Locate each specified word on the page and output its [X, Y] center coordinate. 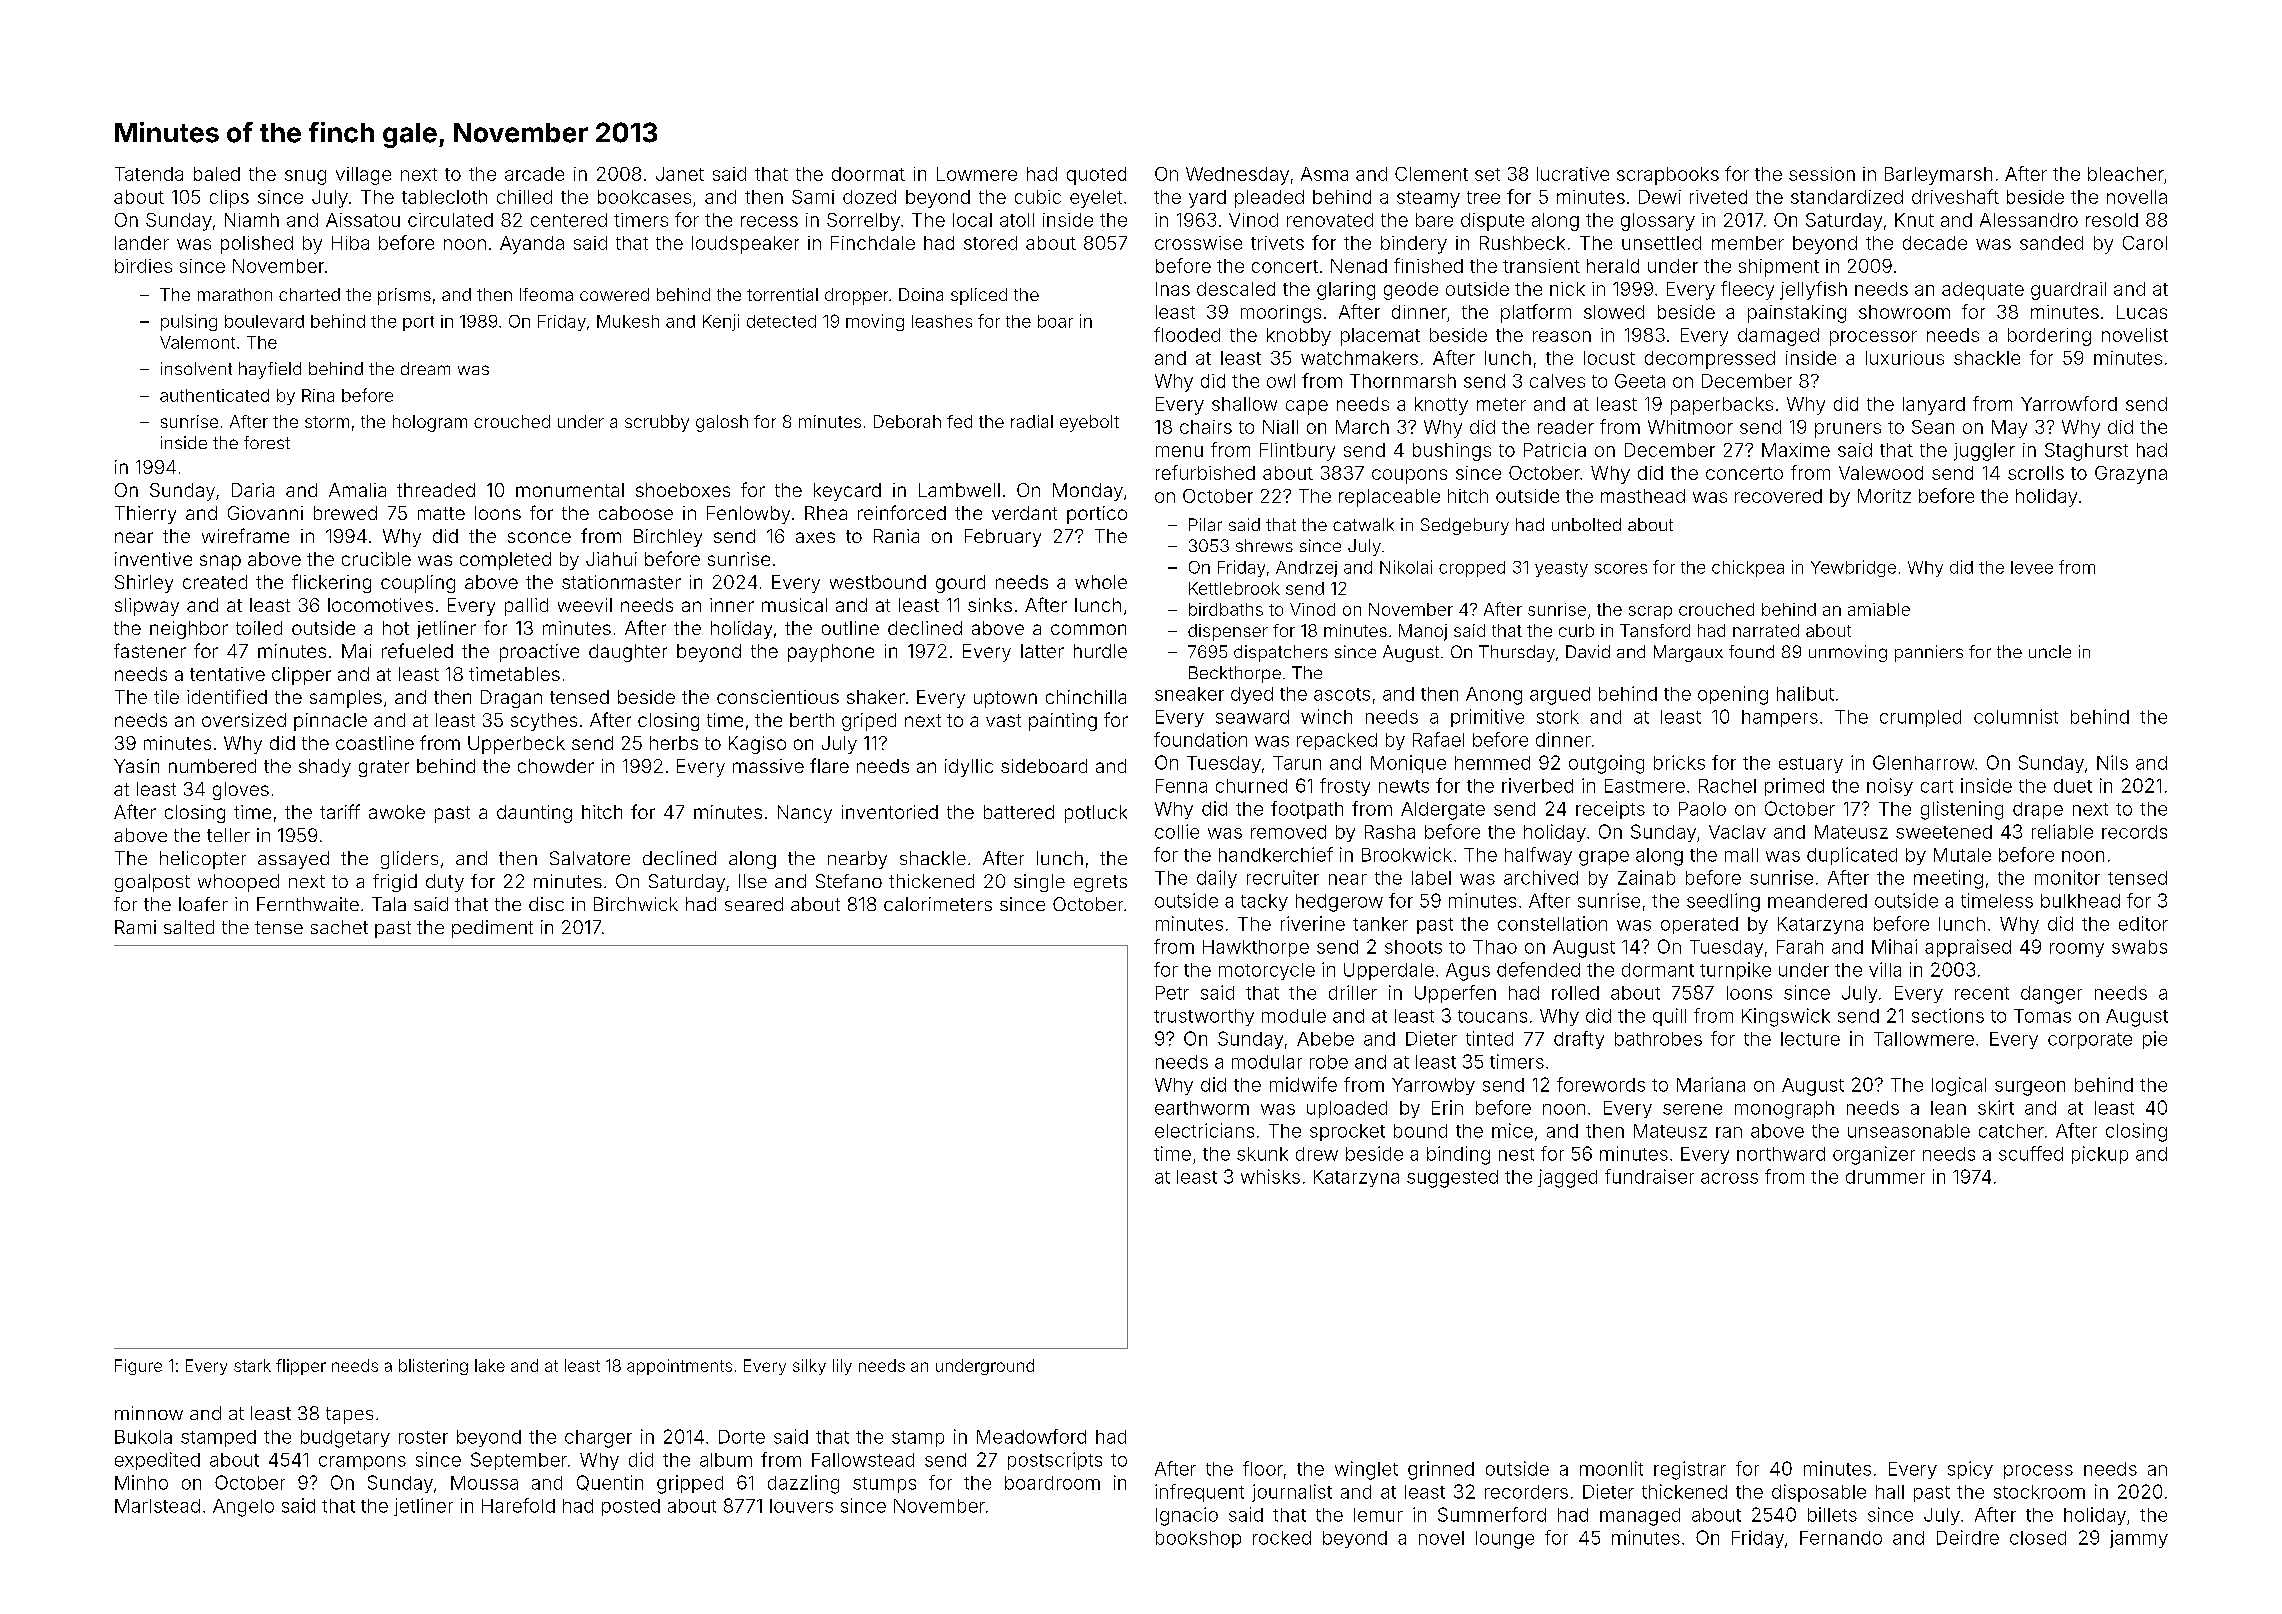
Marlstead [157, 1506]
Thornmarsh [1403, 381]
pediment [492, 929]
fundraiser [1649, 1176]
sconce [539, 537]
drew [1317, 1154]
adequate [1983, 291]
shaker [876, 697]
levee [2032, 567]
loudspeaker [745, 245]
